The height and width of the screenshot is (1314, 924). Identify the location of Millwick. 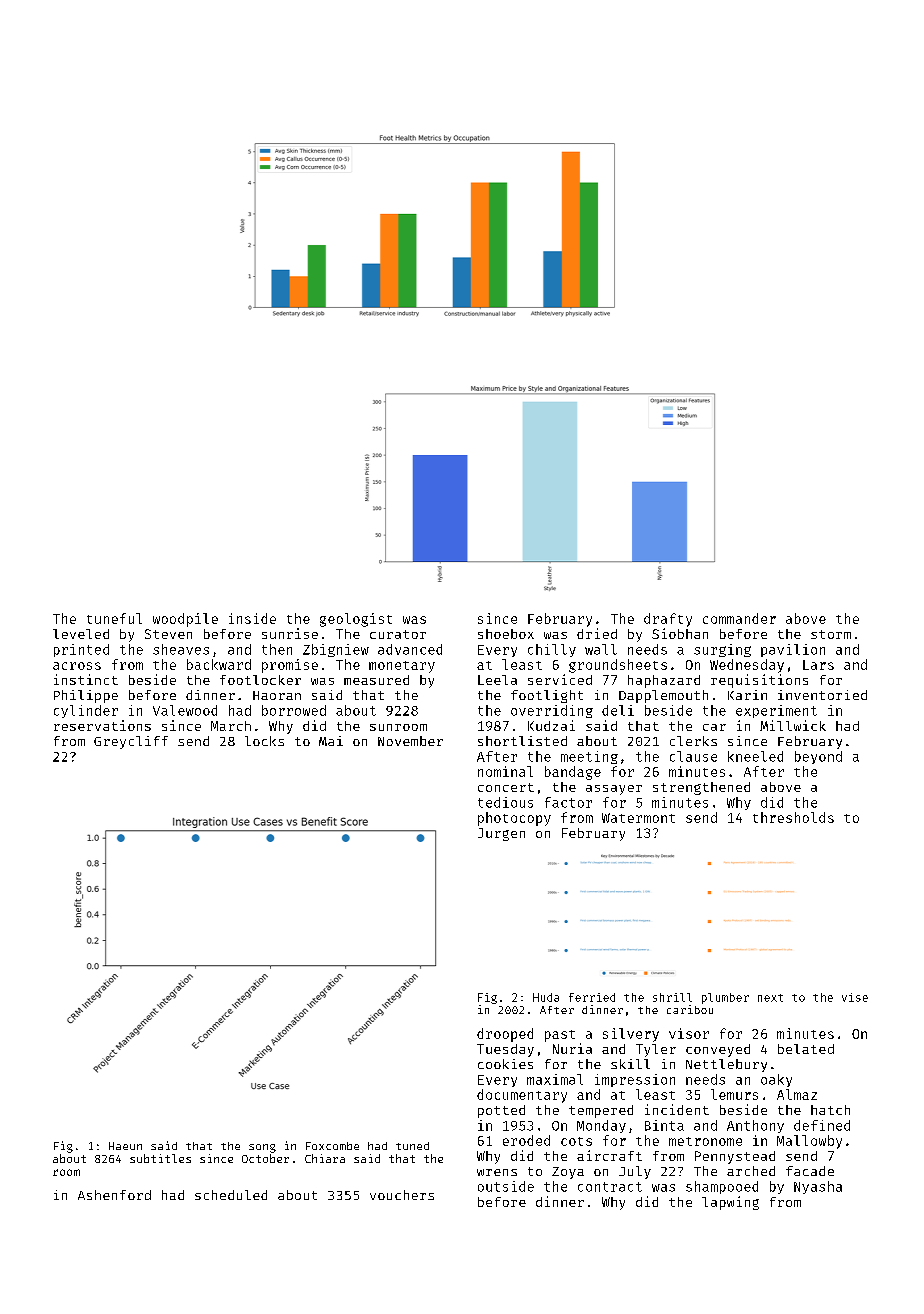
(793, 725).
